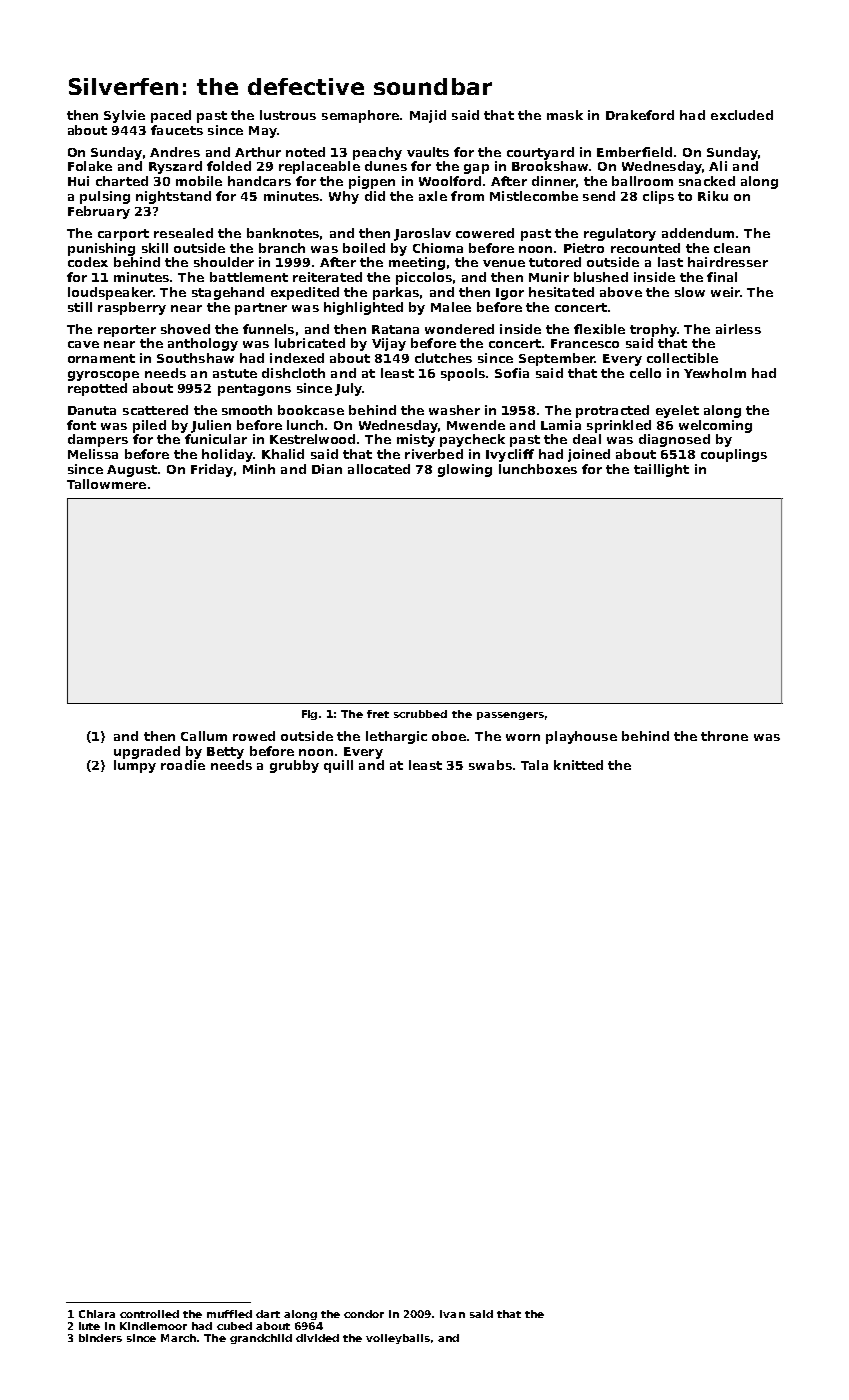 This screenshot has height=1400, width=849. What do you see at coordinates (510, 716) in the screenshot?
I see `passengers` at bounding box center [510, 716].
